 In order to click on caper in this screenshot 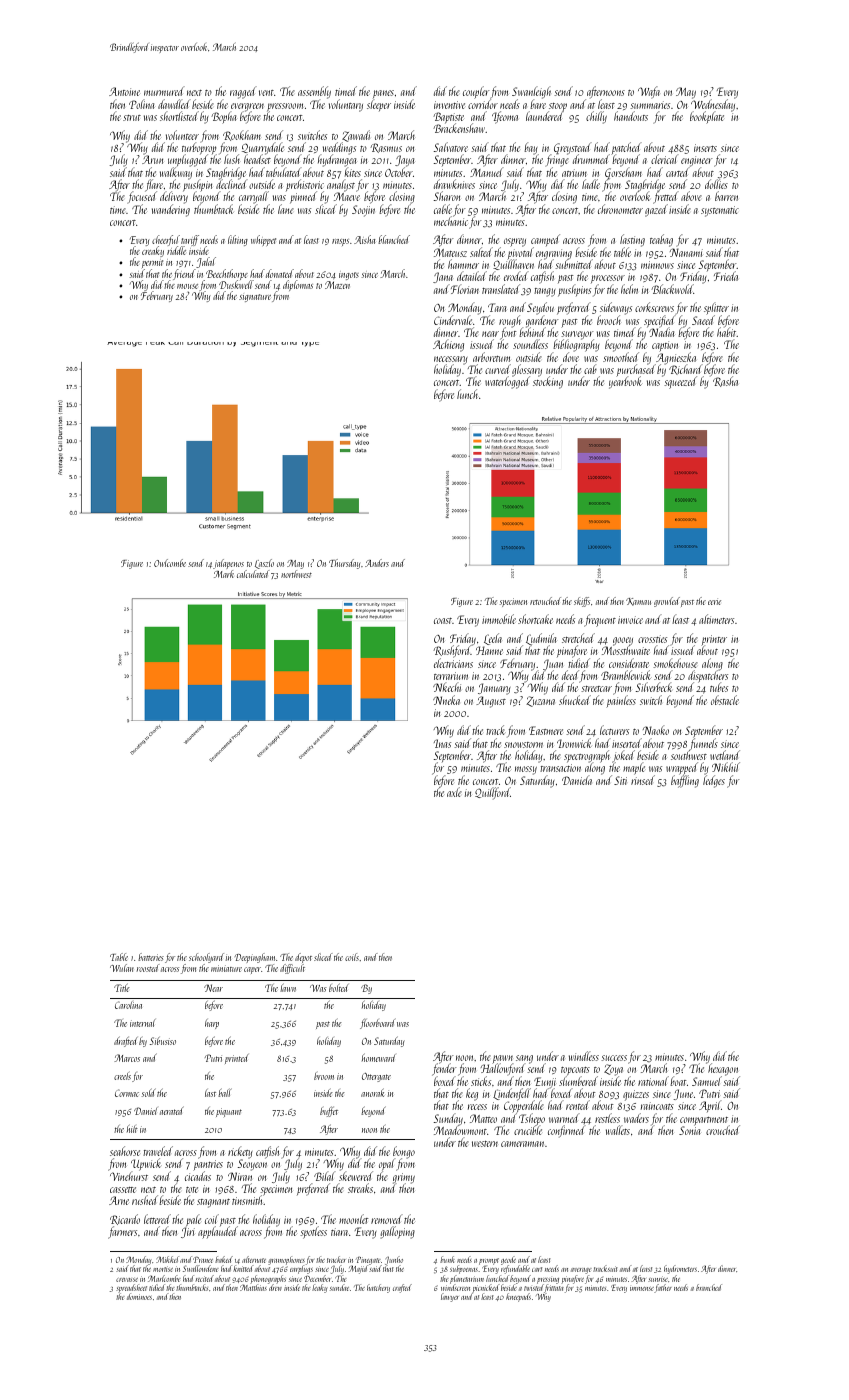, I will do `click(252, 970)`.
